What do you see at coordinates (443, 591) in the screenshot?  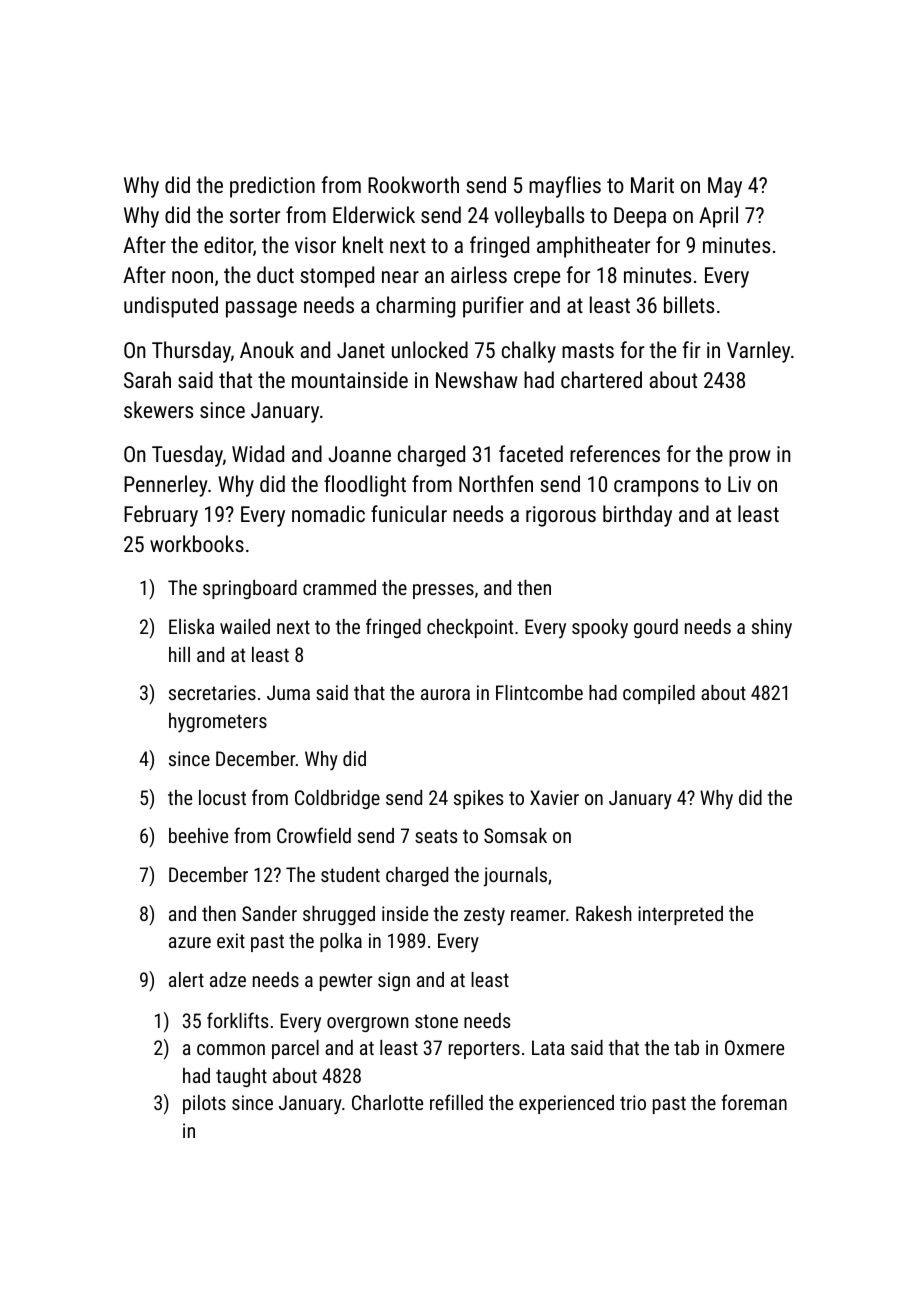 I see `presses` at bounding box center [443, 591].
